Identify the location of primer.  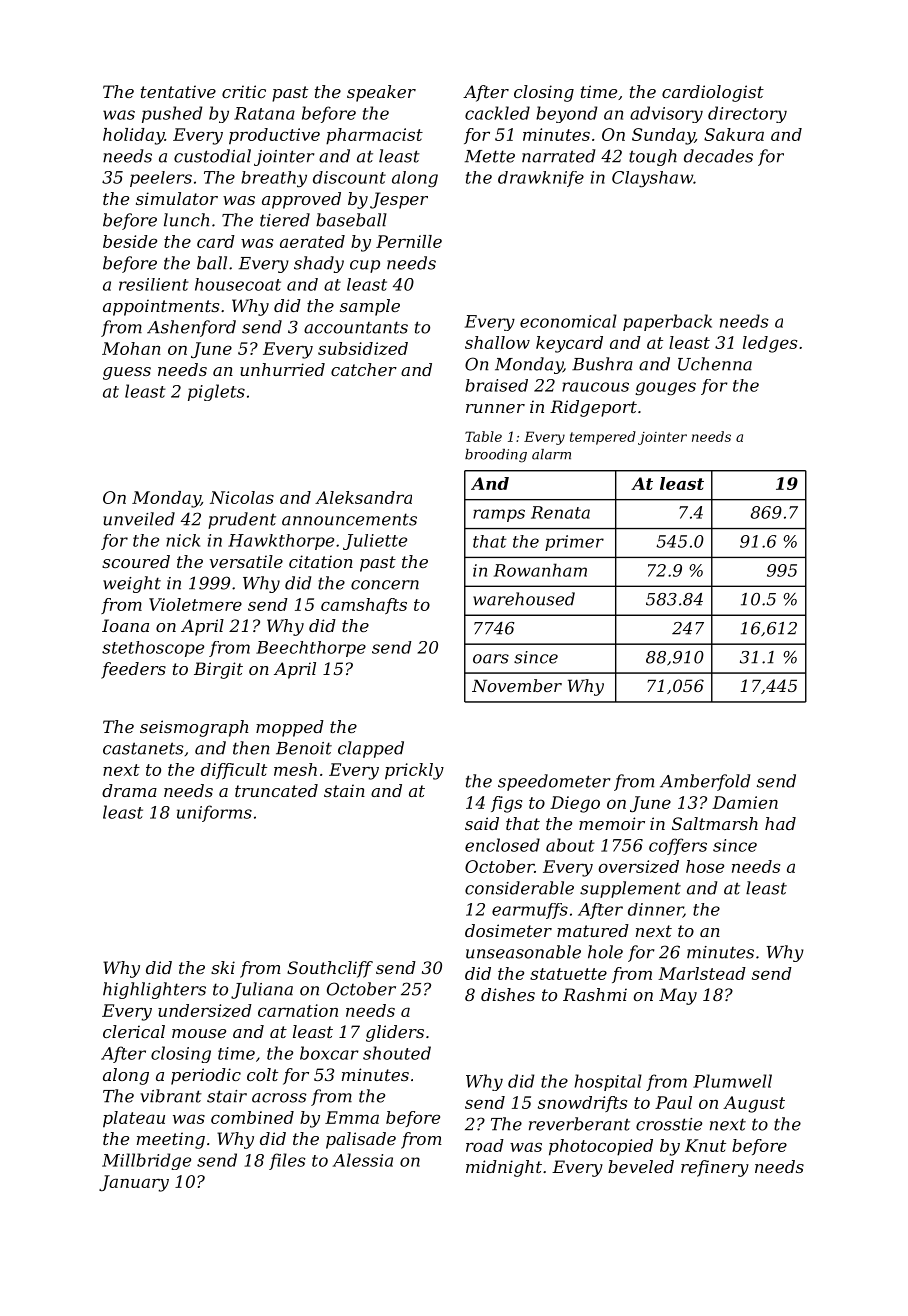
(574, 543).
